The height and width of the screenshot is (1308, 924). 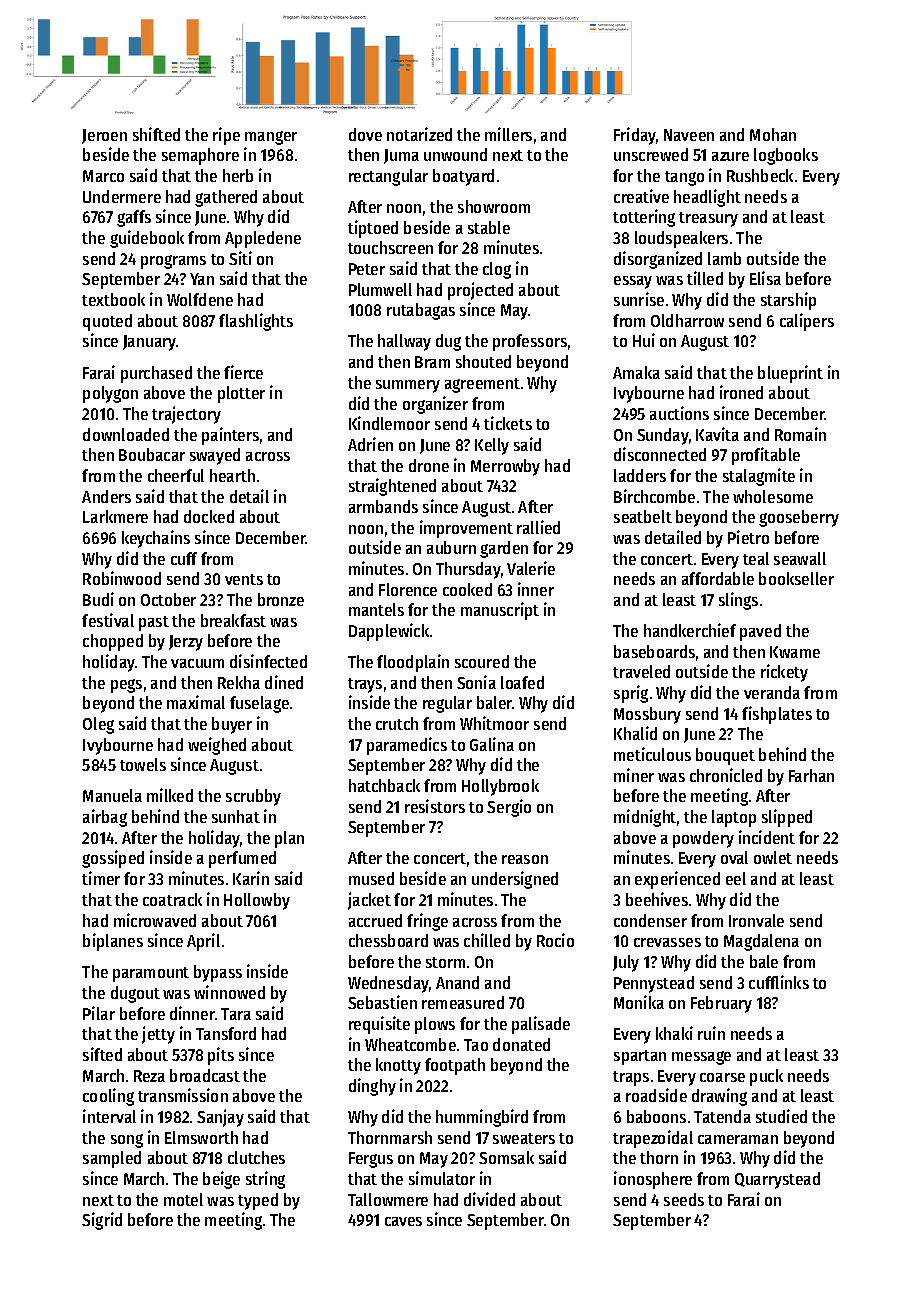 I want to click on boatyard, so click(x=463, y=177).
